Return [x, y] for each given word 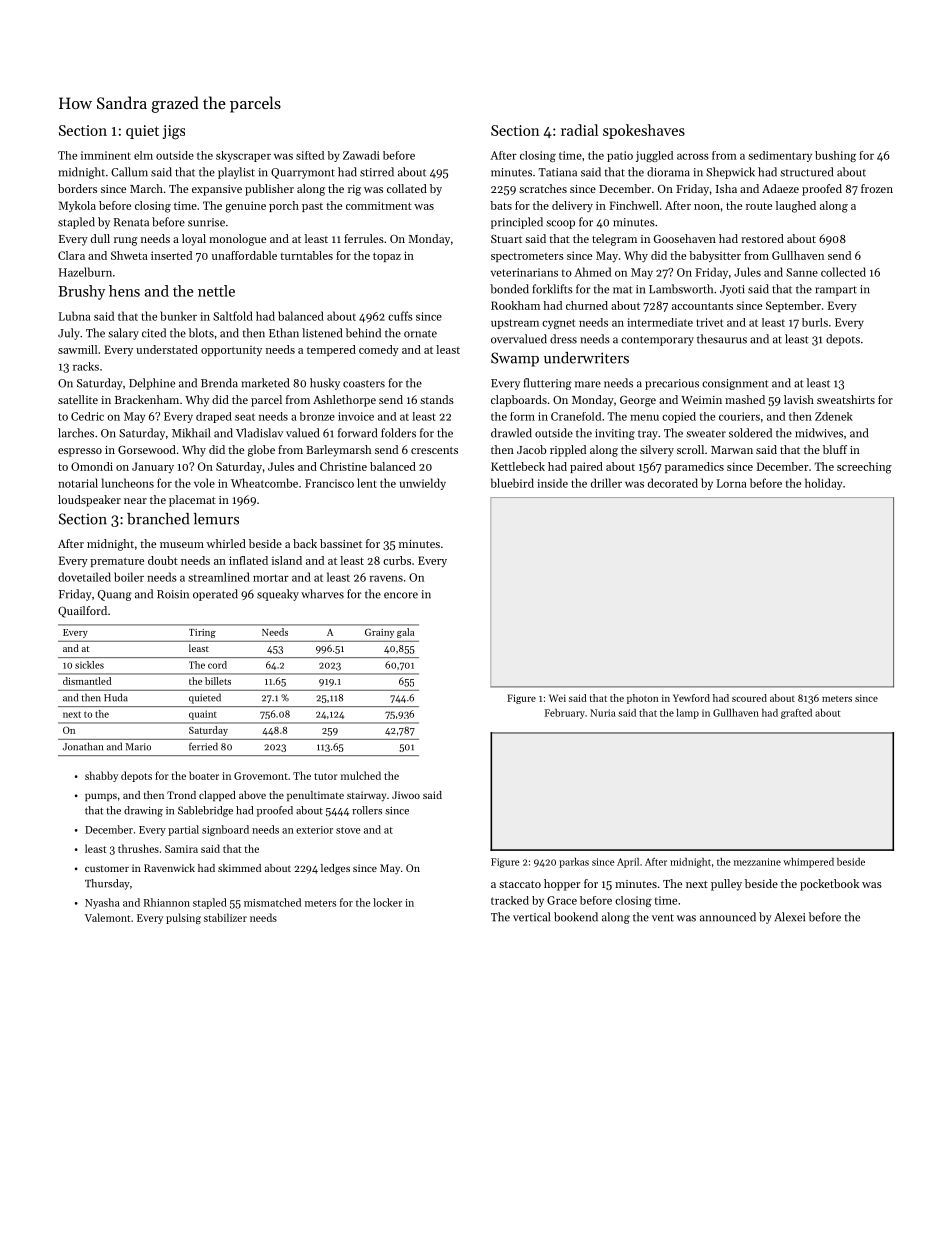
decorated [673, 483]
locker [387, 902]
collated [407, 188]
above [252, 795]
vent [663, 918]
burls [815, 322]
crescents [434, 450]
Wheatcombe [264, 483]
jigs [174, 132]
